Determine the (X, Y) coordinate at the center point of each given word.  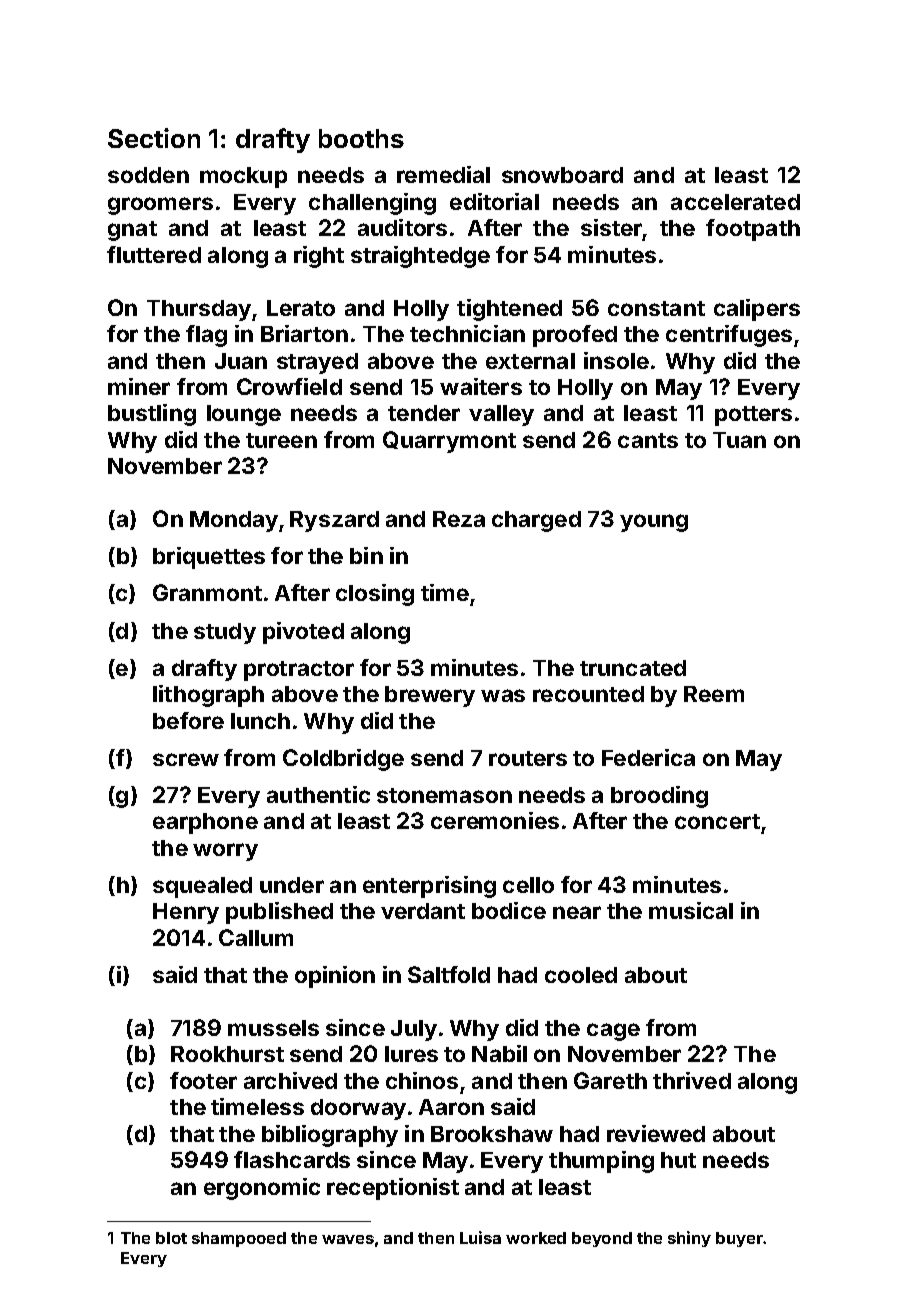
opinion (335, 977)
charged (536, 521)
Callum (256, 937)
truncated (633, 668)
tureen (281, 440)
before (188, 720)
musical (691, 910)
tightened (509, 310)
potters (753, 416)
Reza (459, 519)
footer (203, 1080)
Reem (714, 694)
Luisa (480, 1237)
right (319, 257)
